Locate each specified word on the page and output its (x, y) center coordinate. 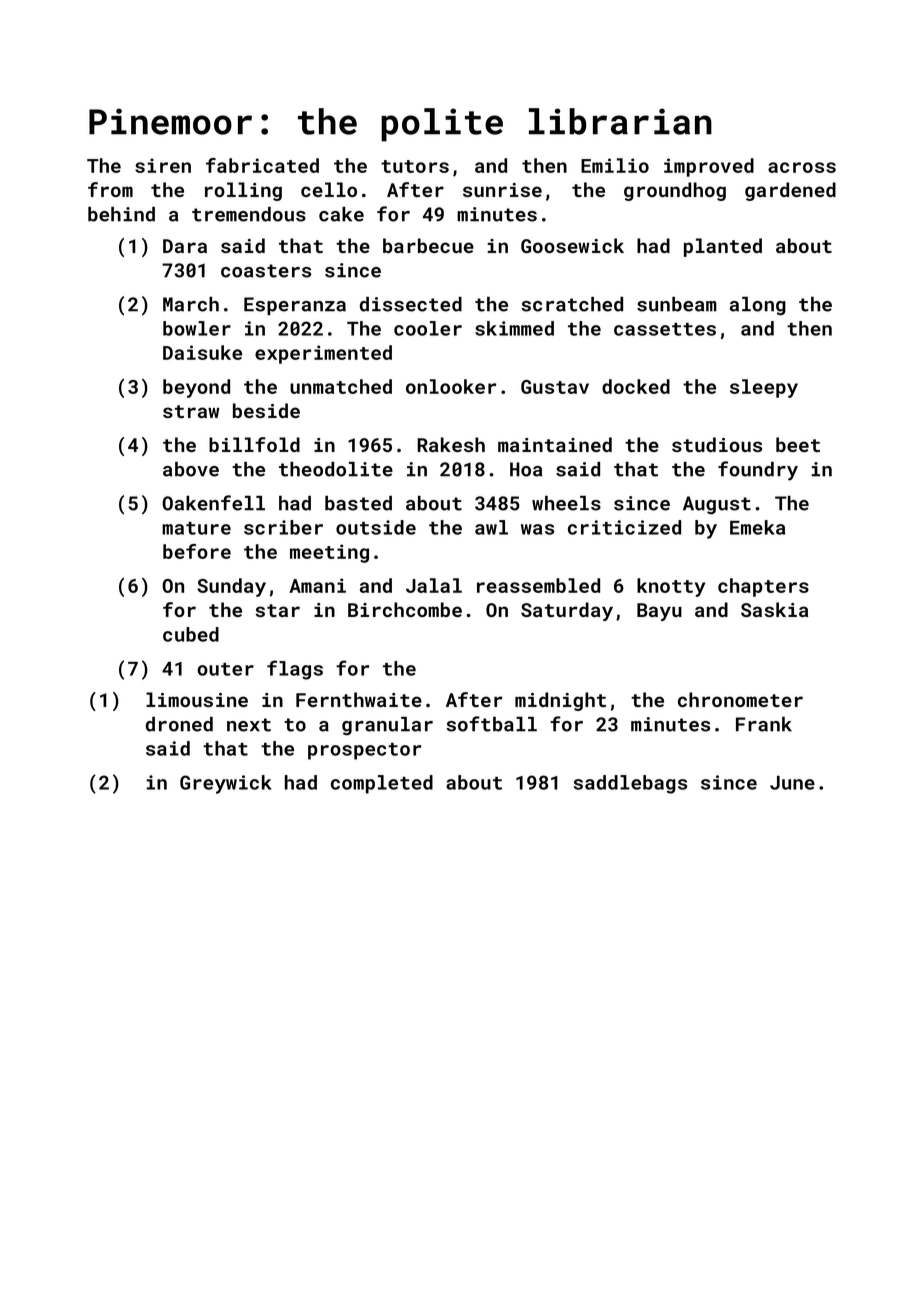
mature (196, 528)
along (758, 306)
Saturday (567, 611)
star (277, 610)
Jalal (434, 585)
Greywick (226, 784)
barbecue (428, 245)
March (191, 304)
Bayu (659, 612)
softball (491, 724)
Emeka (757, 527)
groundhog (675, 191)
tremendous (249, 214)
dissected (411, 304)
